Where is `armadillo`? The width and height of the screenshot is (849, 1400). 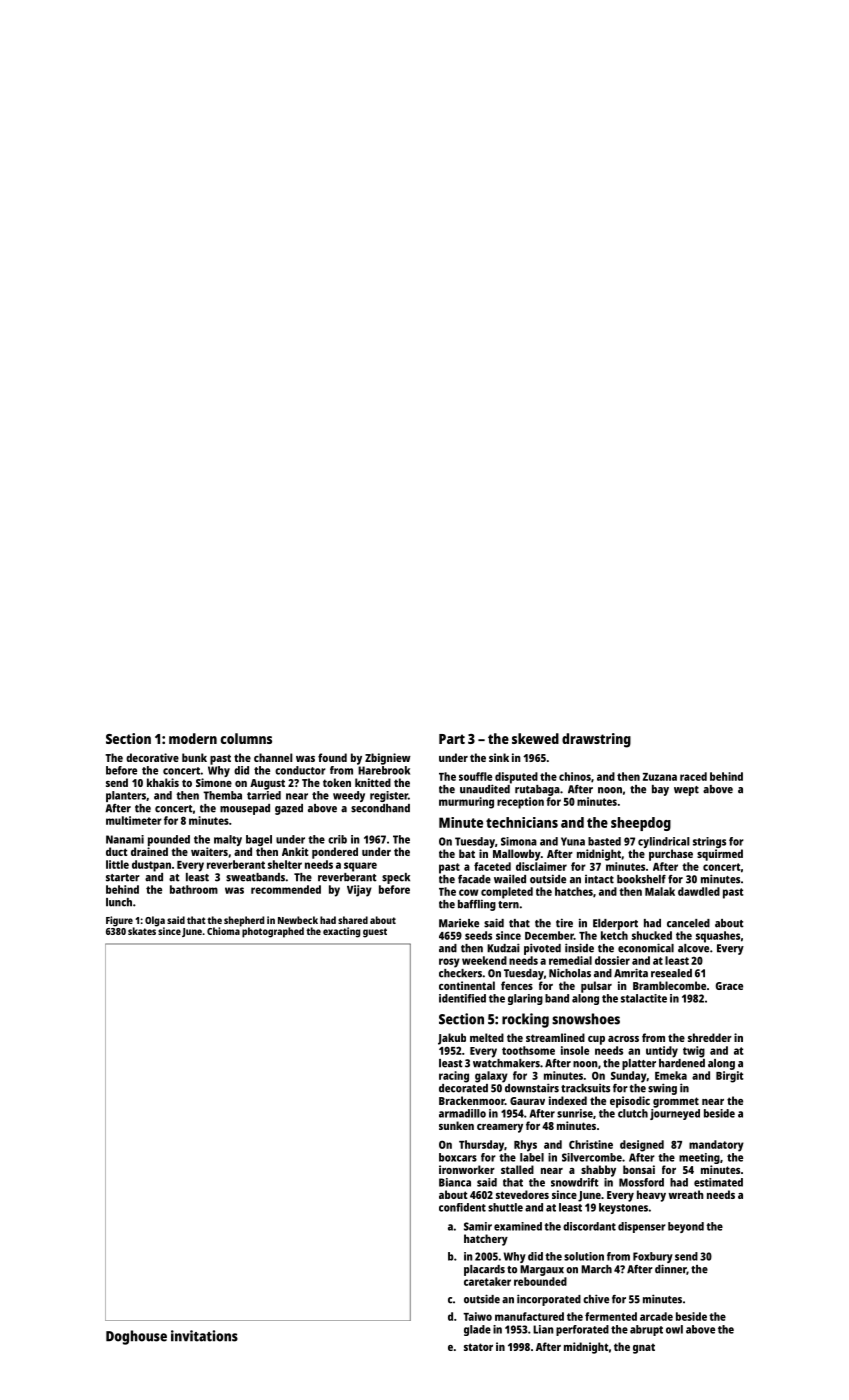 armadillo is located at coordinates (462, 1113).
